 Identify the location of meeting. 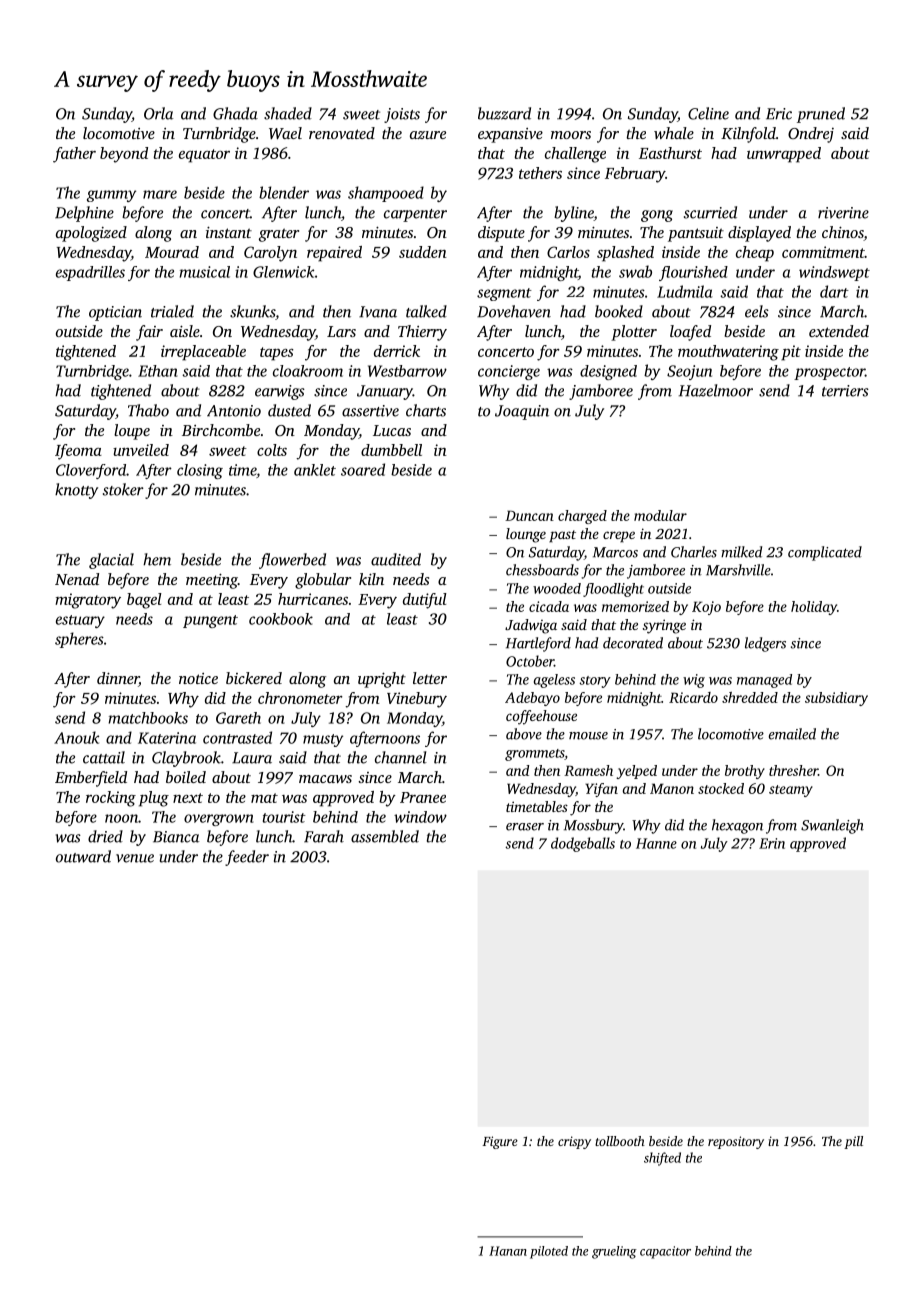
(212, 581).
